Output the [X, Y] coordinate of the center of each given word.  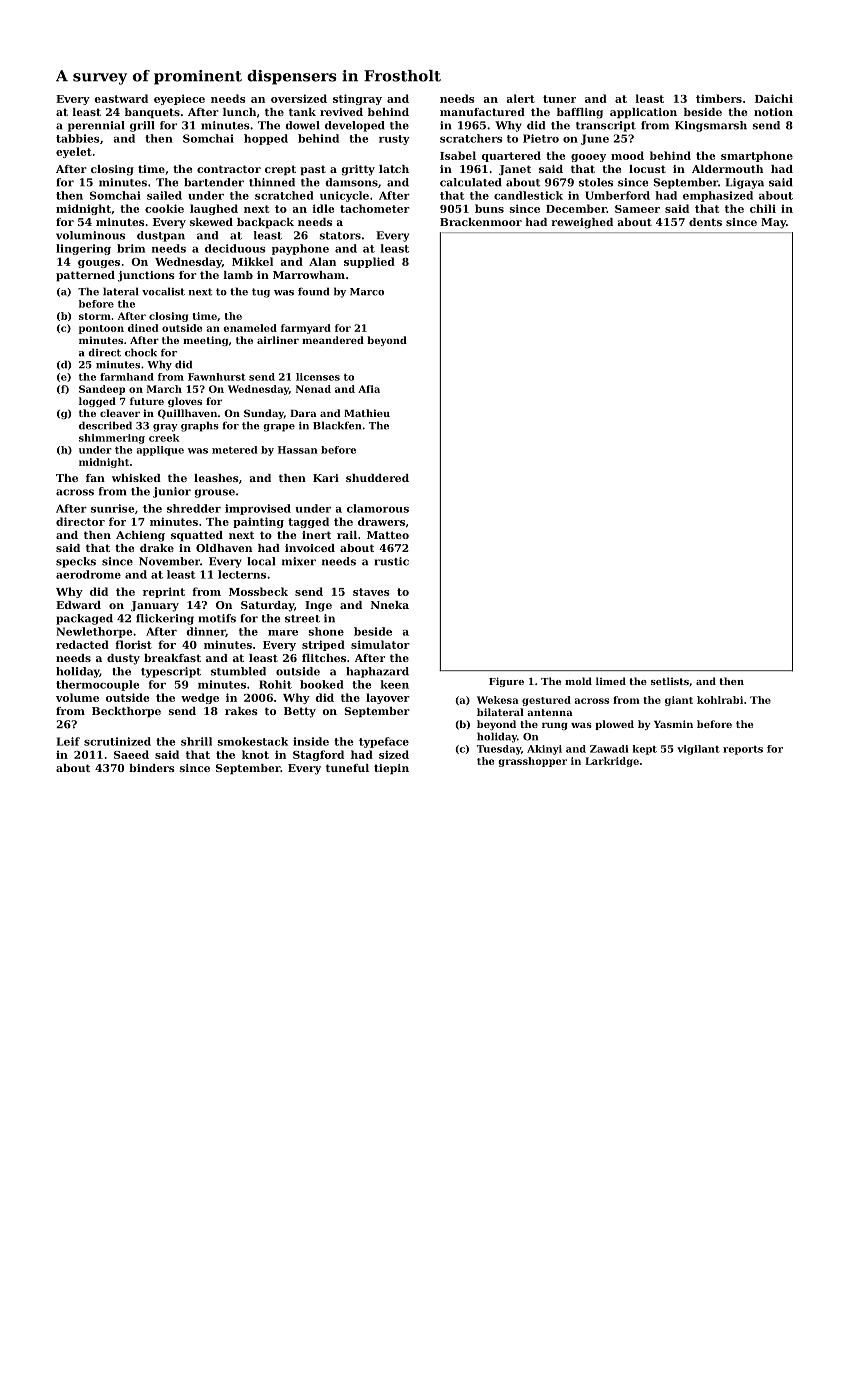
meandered [333, 340]
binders [152, 768]
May [773, 223]
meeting [205, 341]
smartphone [757, 156]
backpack [265, 223]
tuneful [347, 768]
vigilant [698, 750]
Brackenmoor [481, 222]
